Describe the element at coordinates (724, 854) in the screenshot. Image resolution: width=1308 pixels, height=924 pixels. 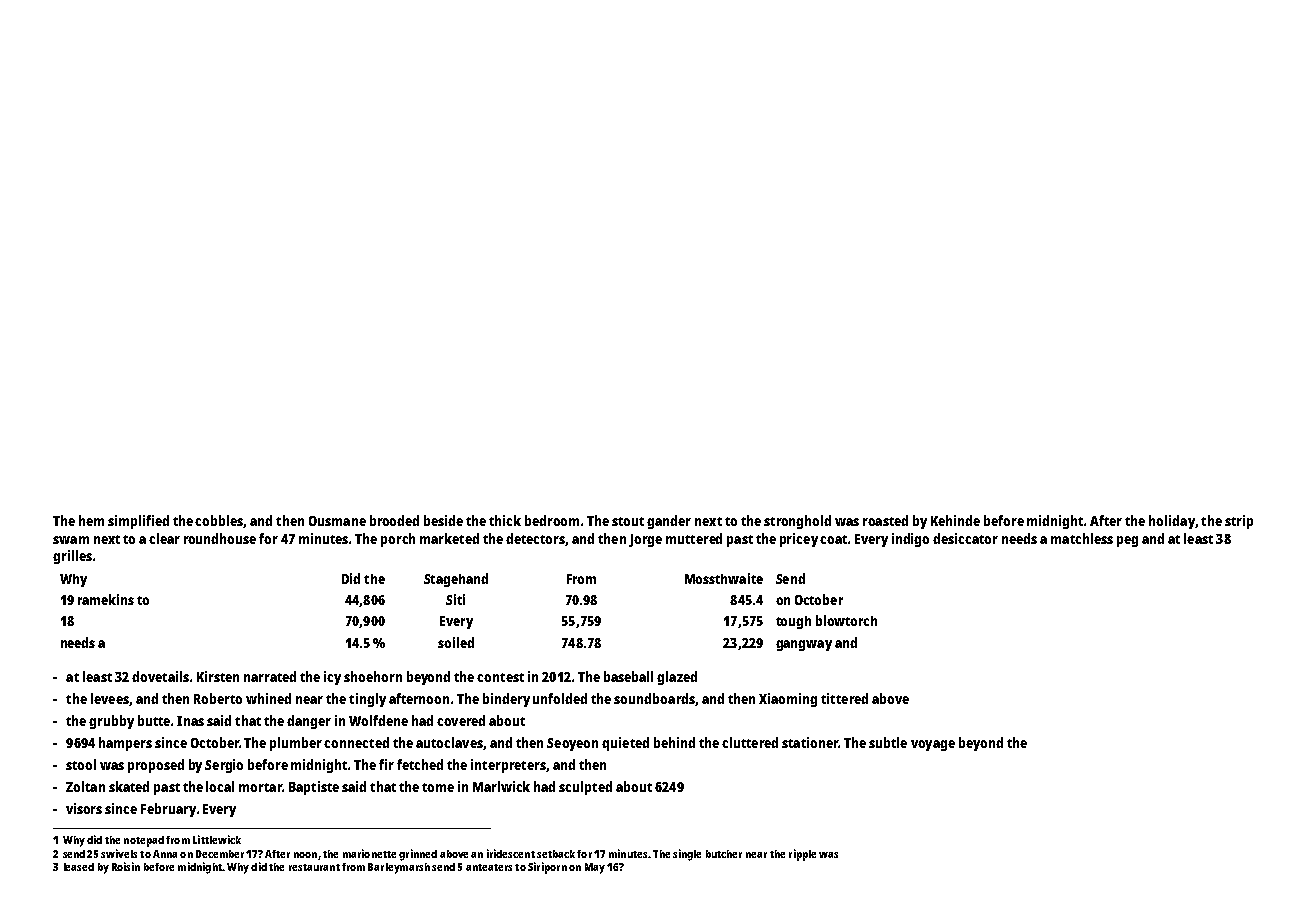
I see `butcher` at that location.
